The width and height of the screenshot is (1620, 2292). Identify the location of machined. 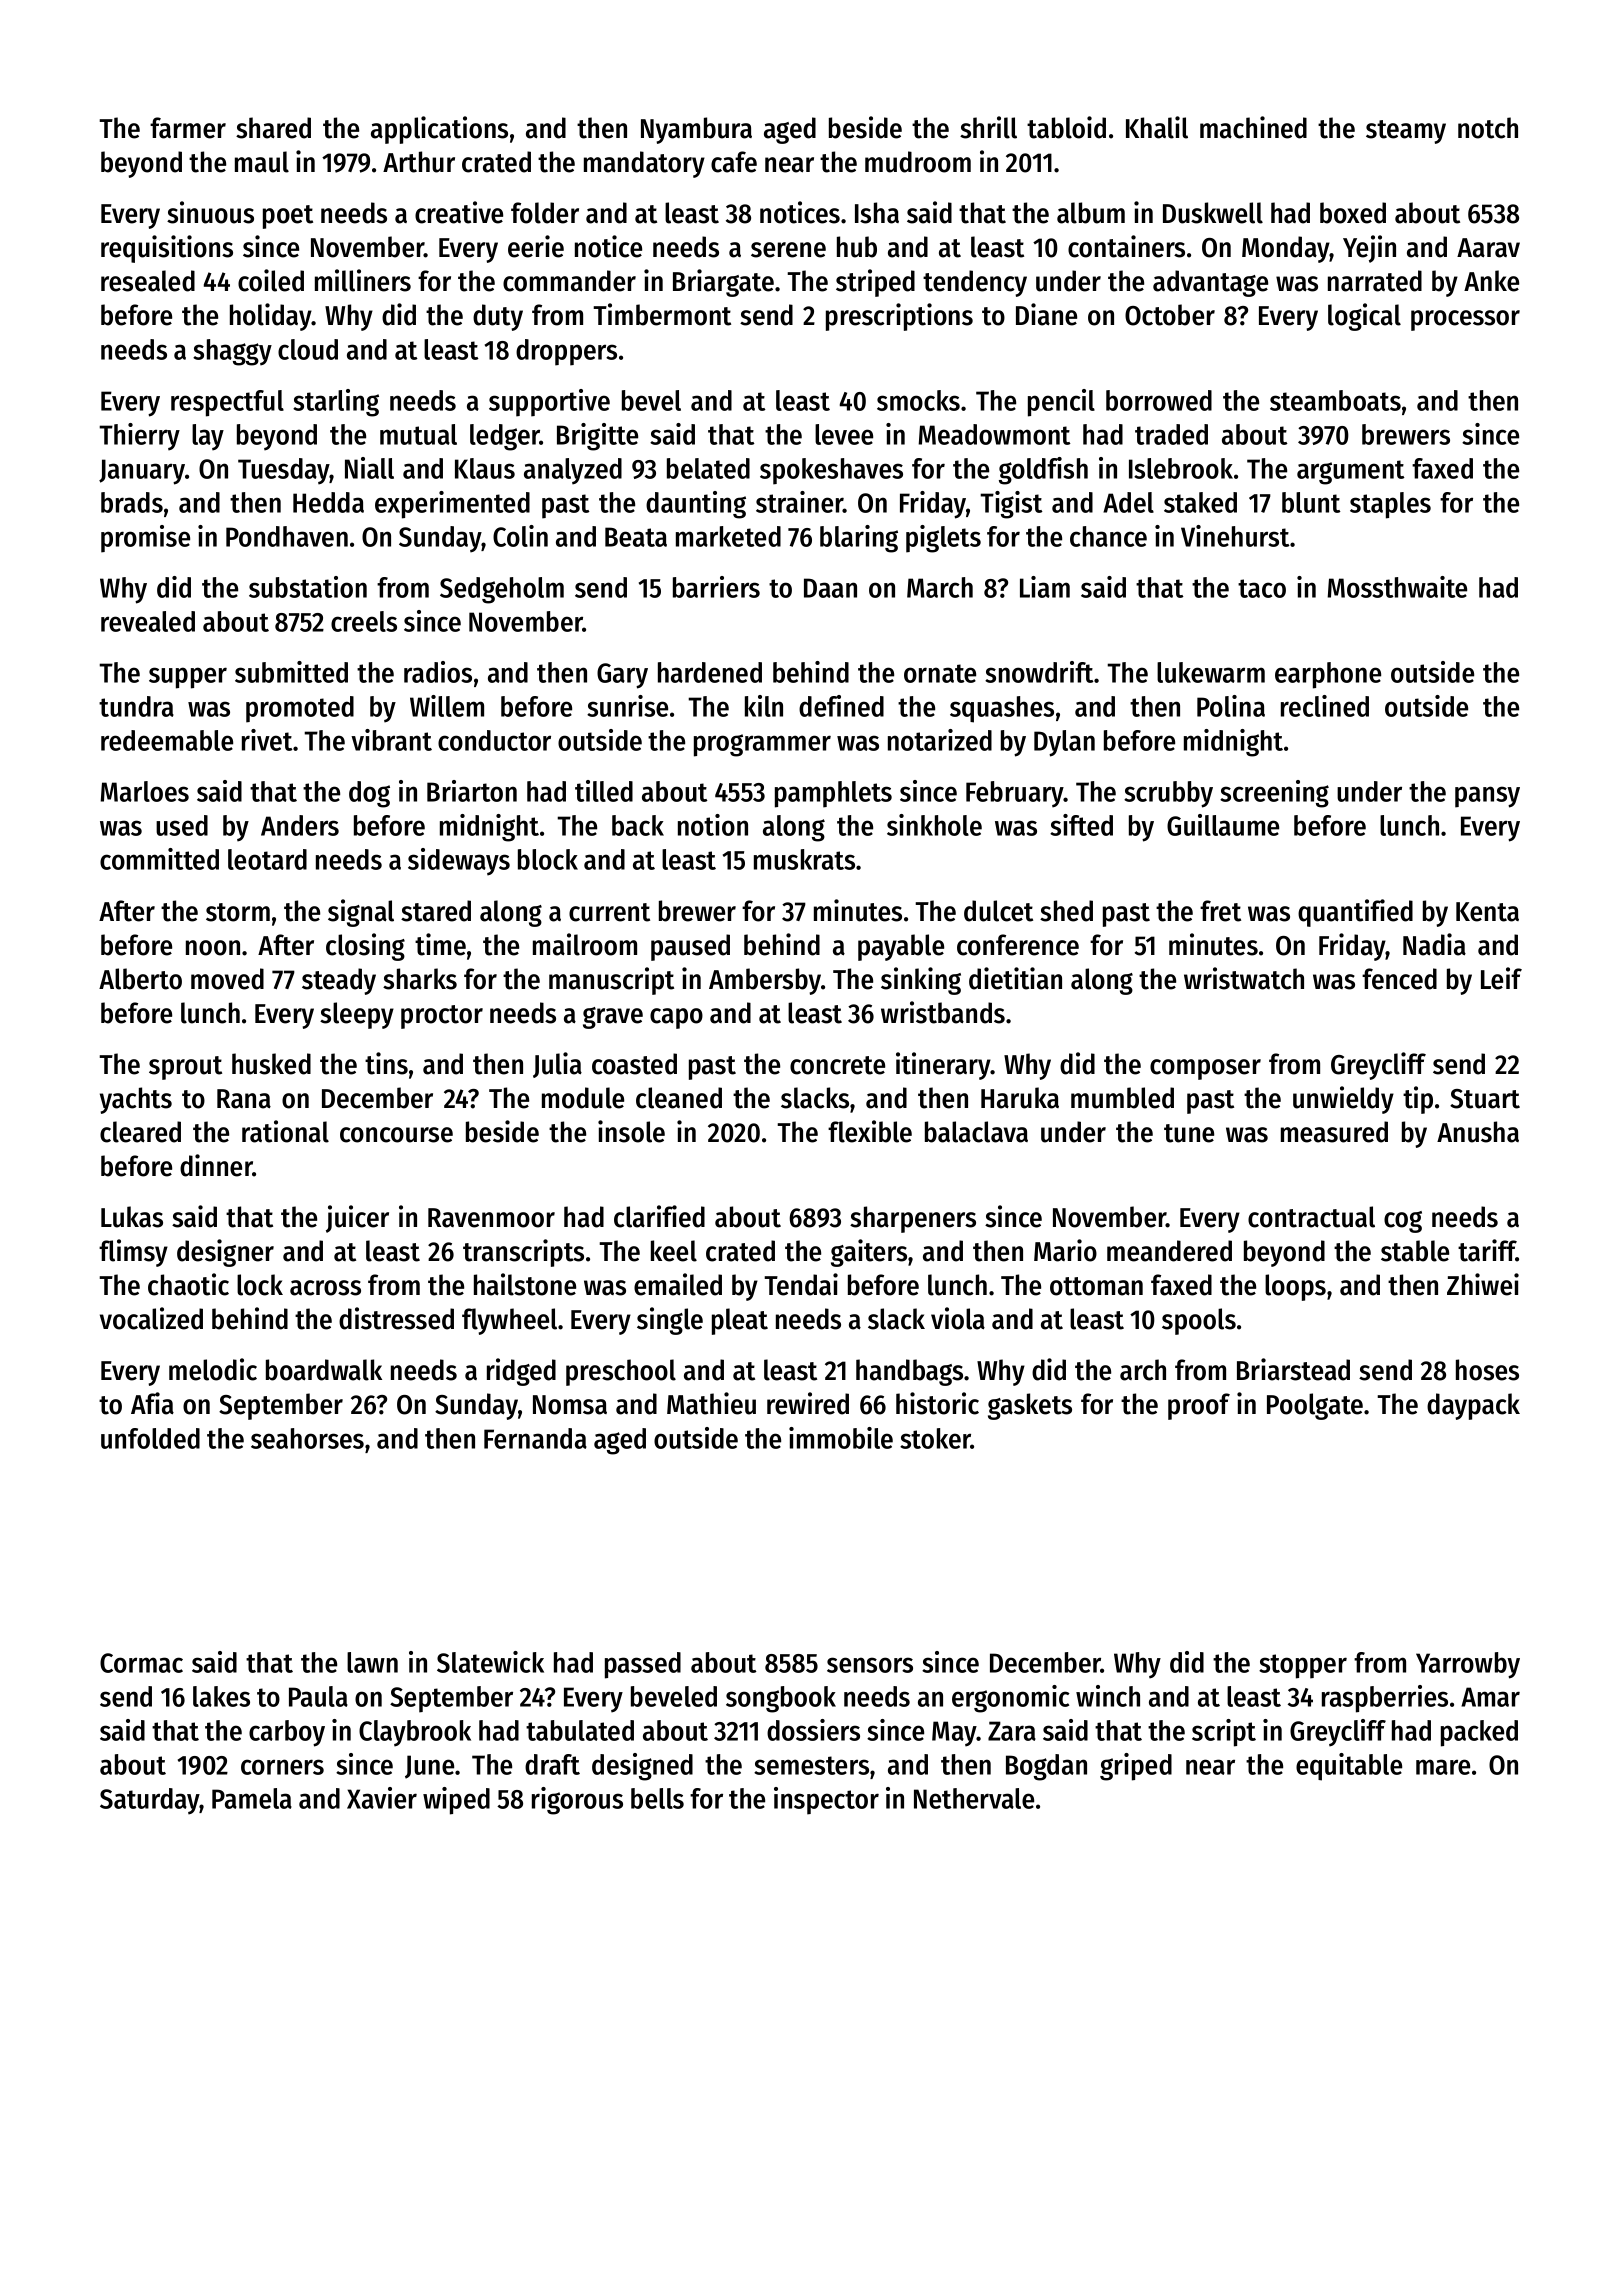
(1253, 127).
